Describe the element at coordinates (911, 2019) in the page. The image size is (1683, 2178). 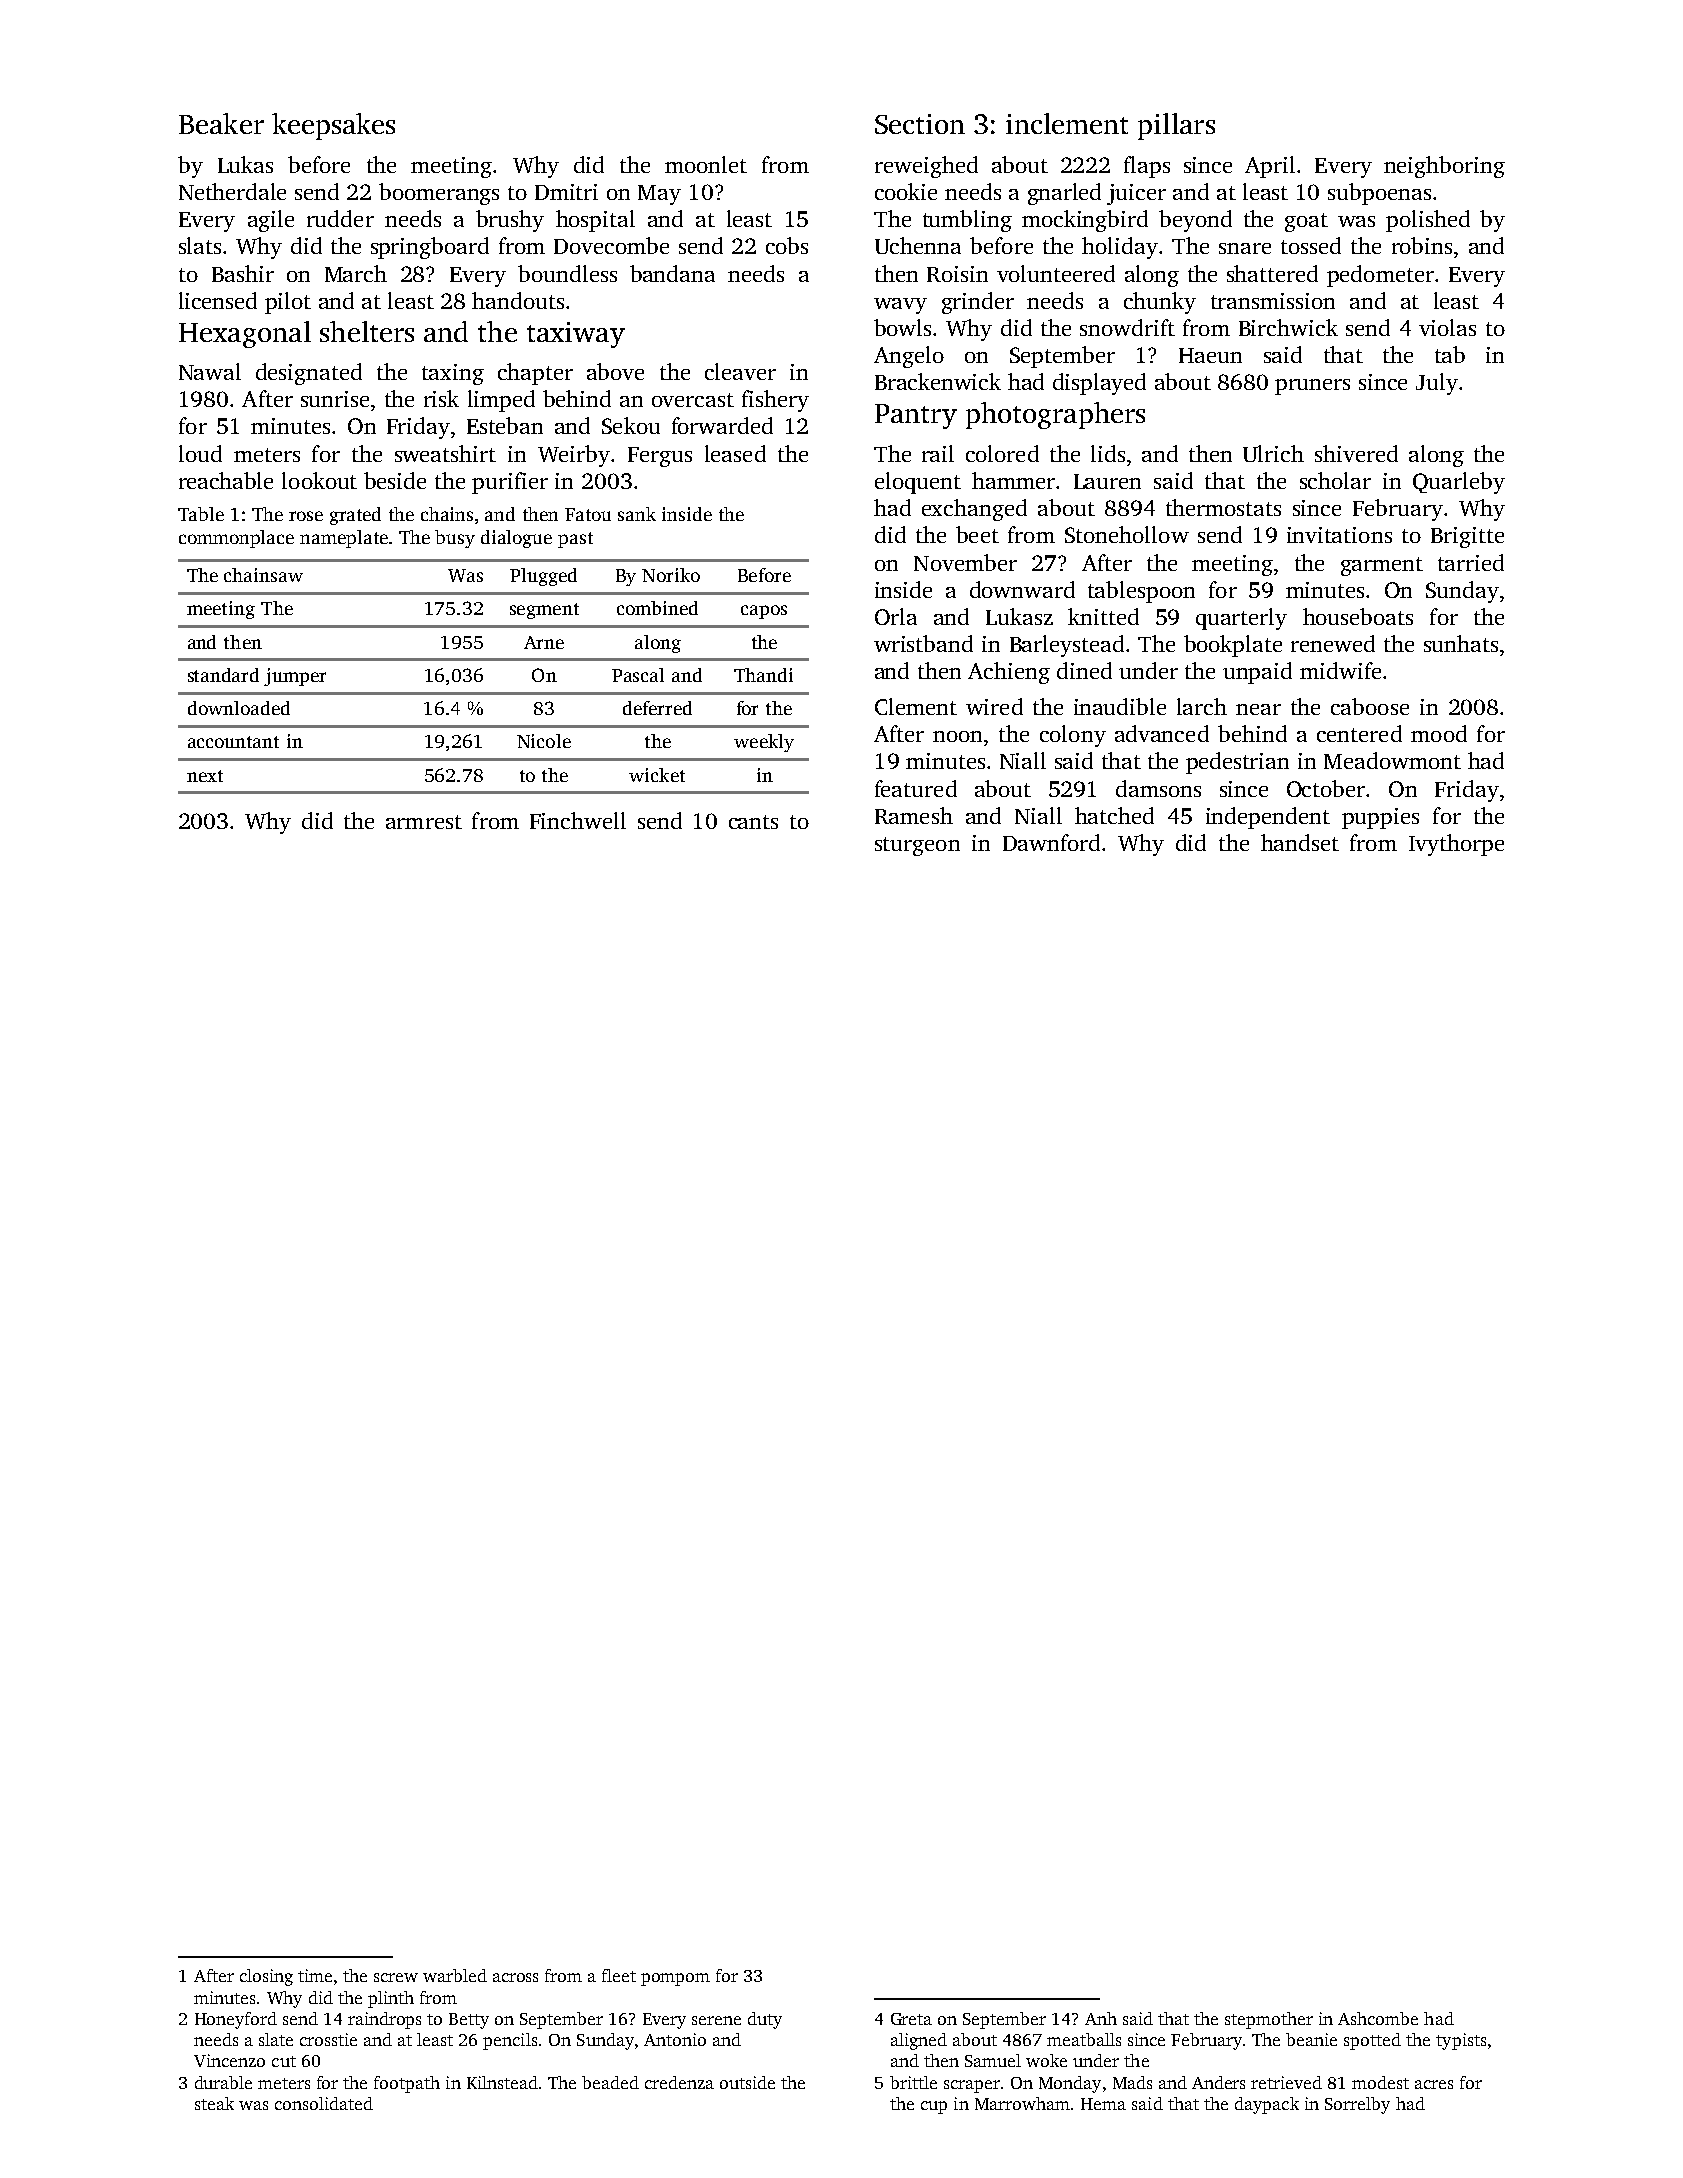
I see `Greta` at that location.
